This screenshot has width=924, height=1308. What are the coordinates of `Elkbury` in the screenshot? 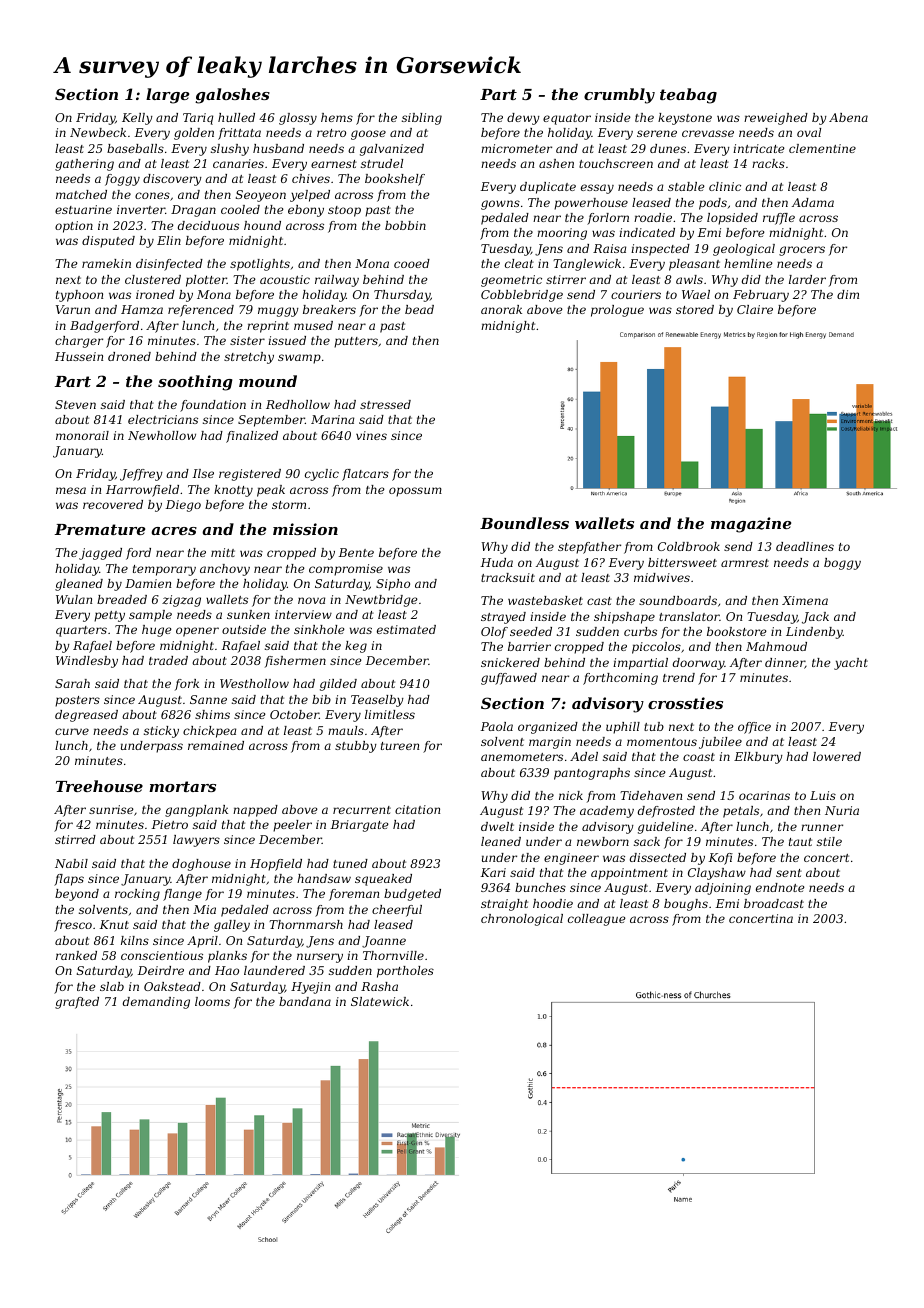 It's located at (758, 758).
